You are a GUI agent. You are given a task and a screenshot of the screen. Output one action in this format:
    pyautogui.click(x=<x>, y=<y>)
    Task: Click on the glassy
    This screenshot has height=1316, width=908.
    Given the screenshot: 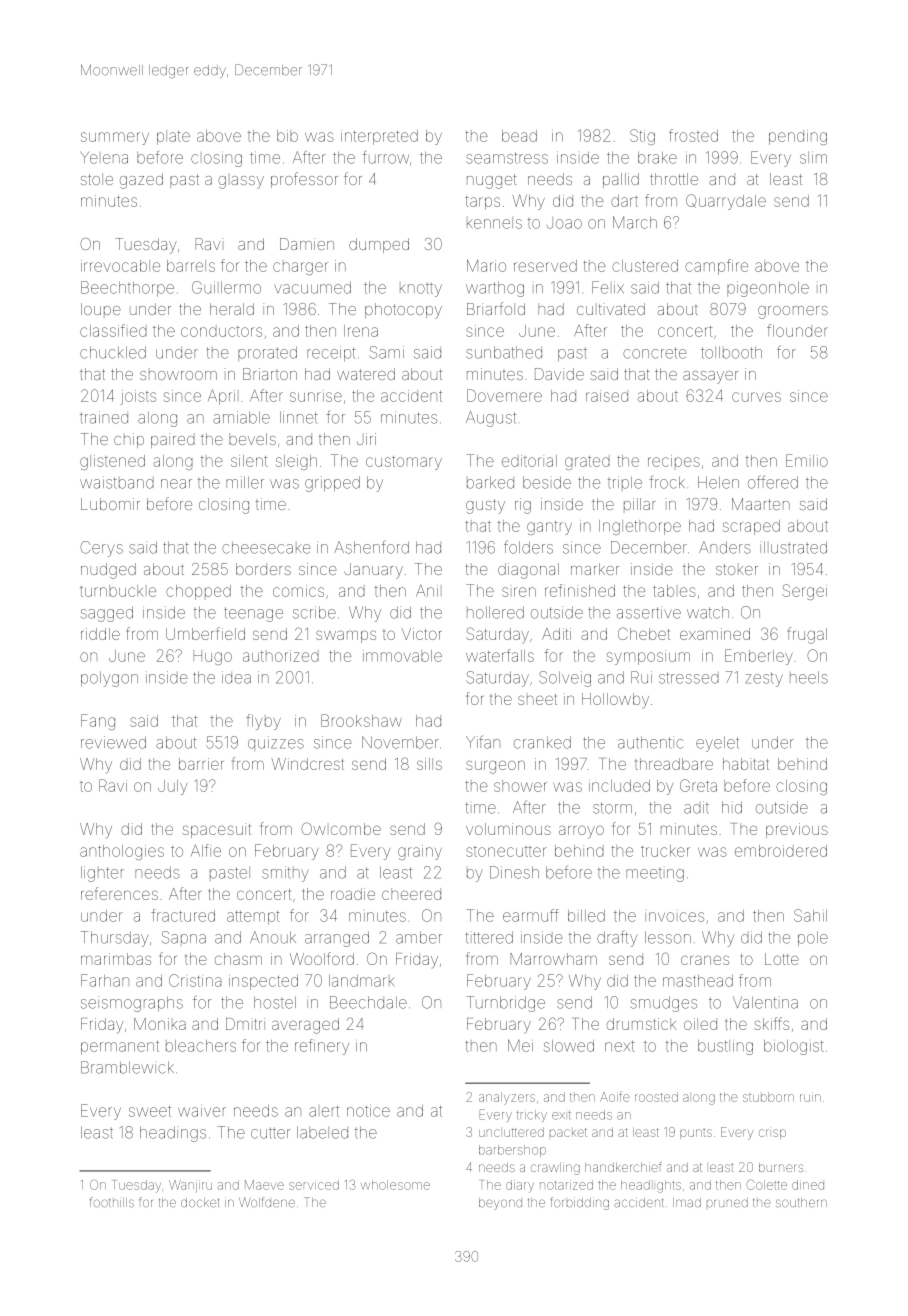 What is the action you would take?
    pyautogui.click(x=241, y=182)
